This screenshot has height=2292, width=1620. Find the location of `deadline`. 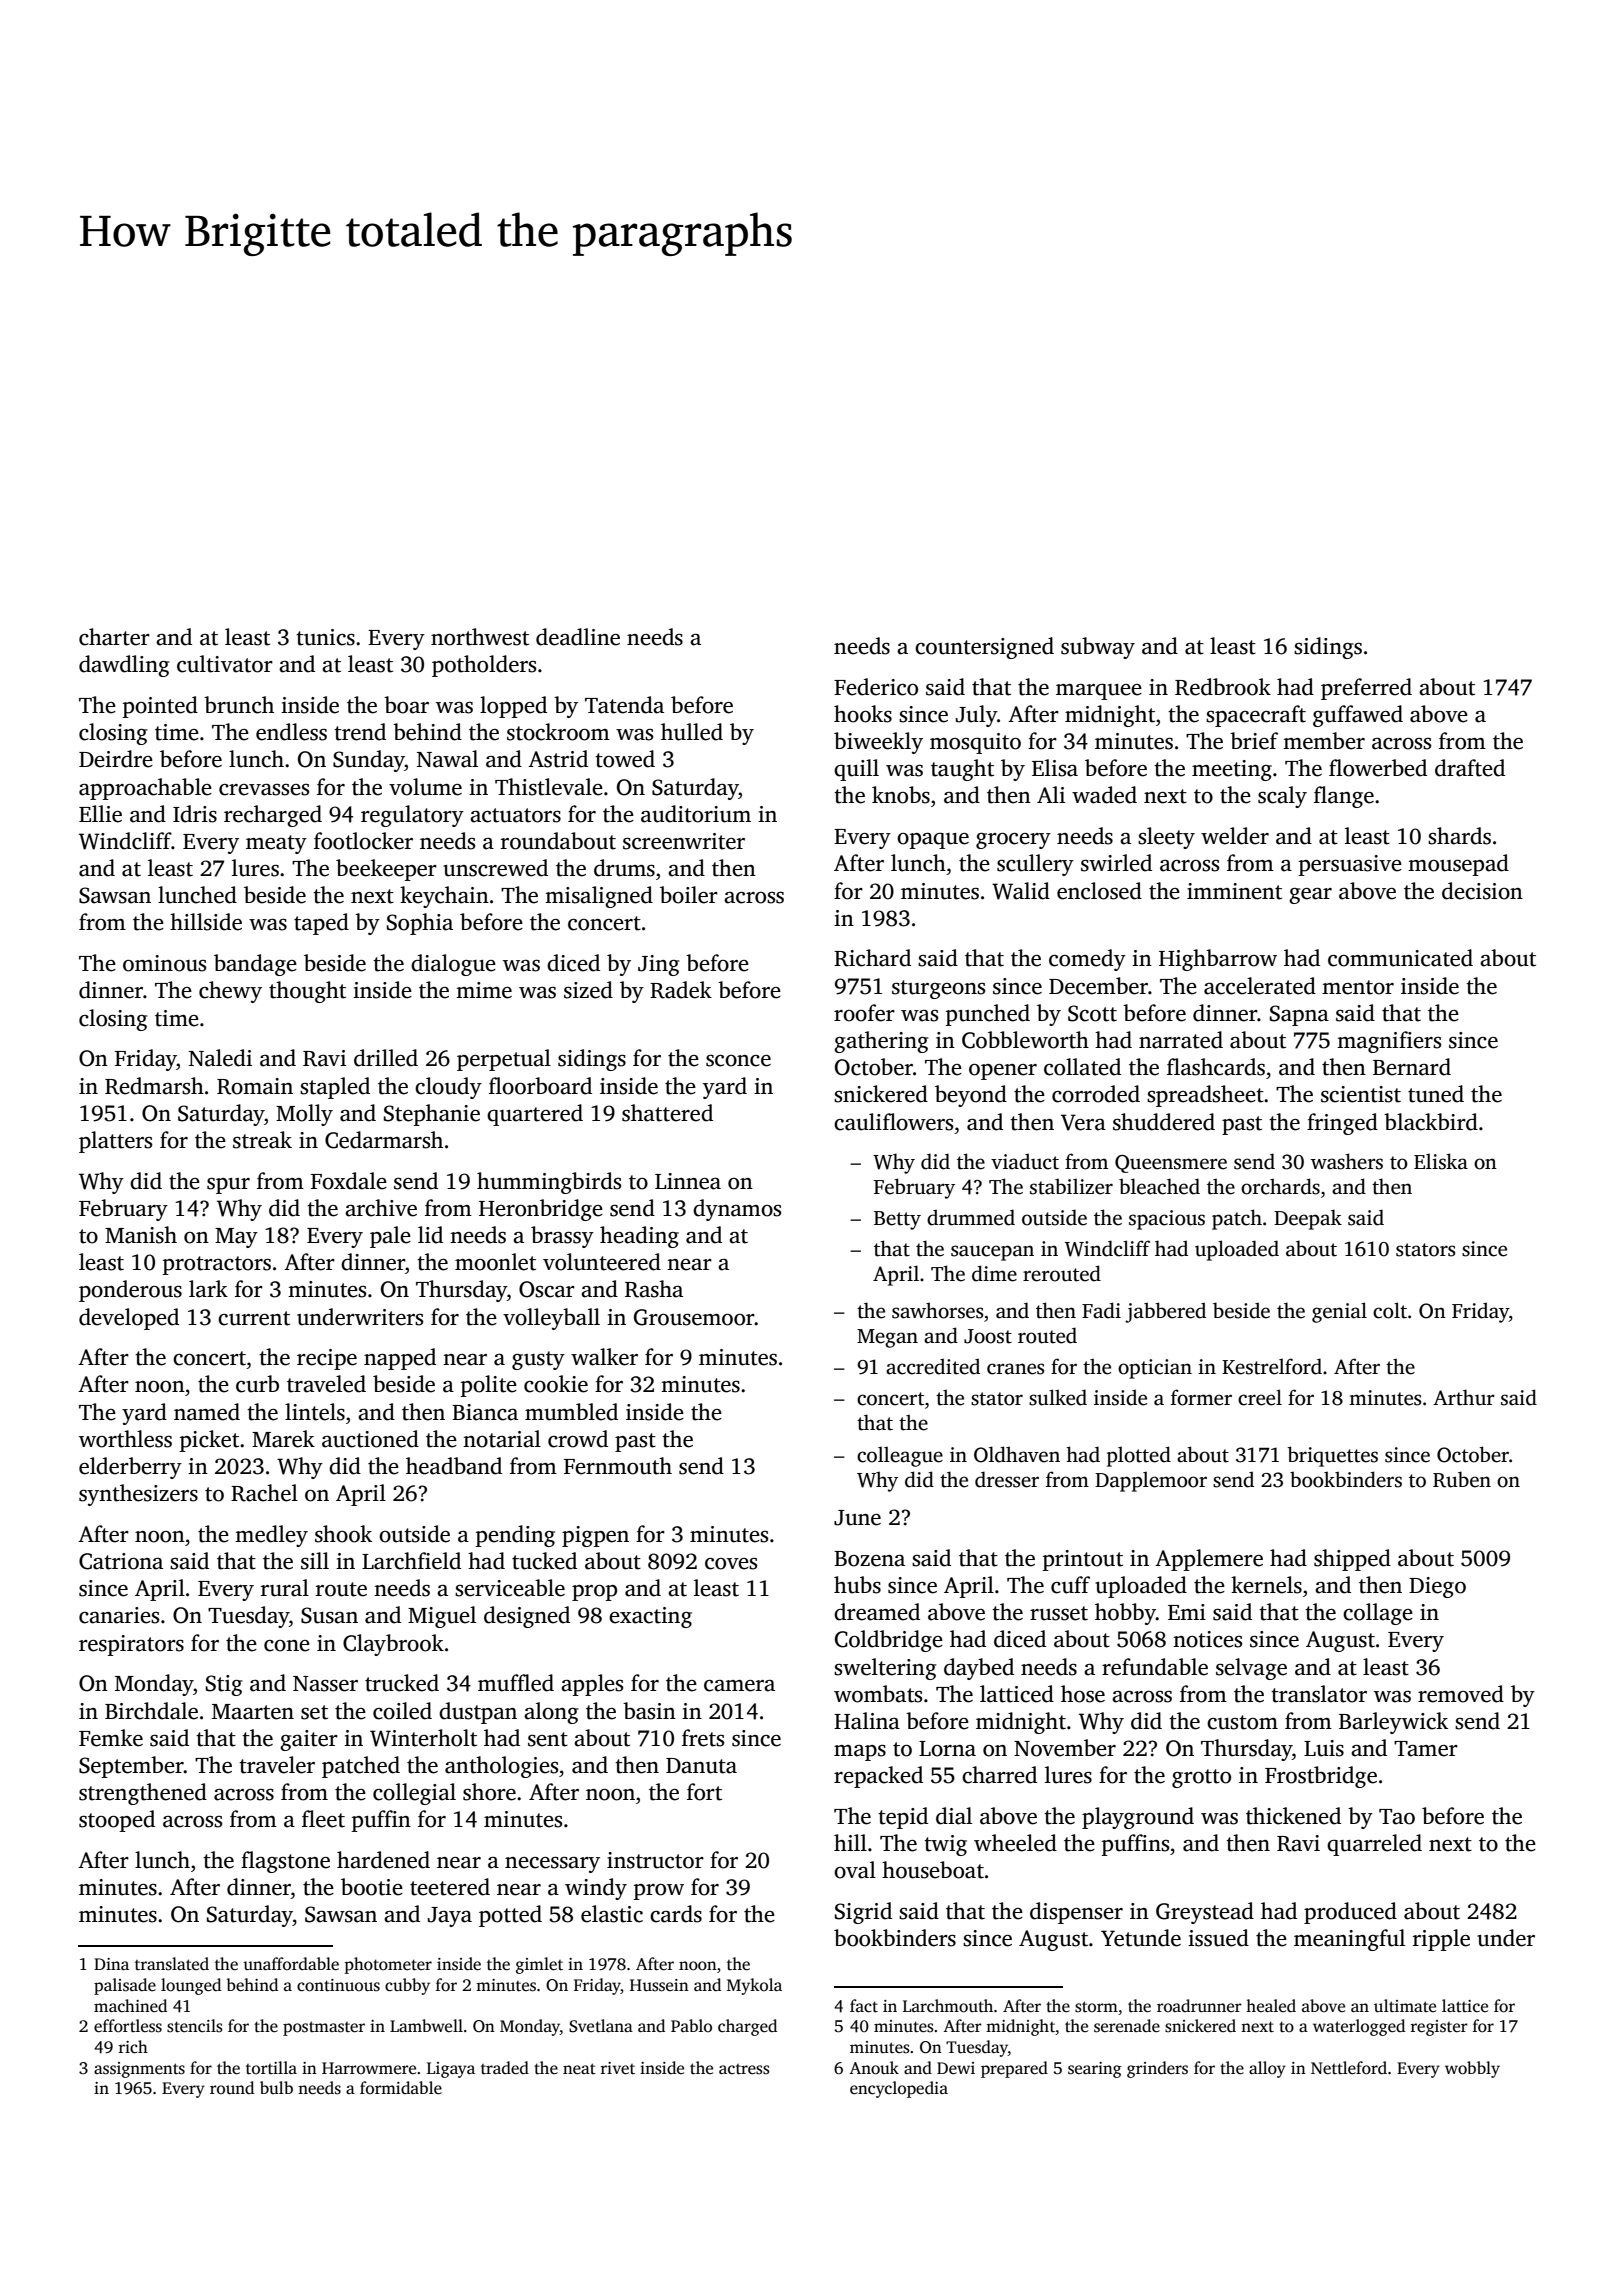

deadline is located at coordinates (578, 637).
